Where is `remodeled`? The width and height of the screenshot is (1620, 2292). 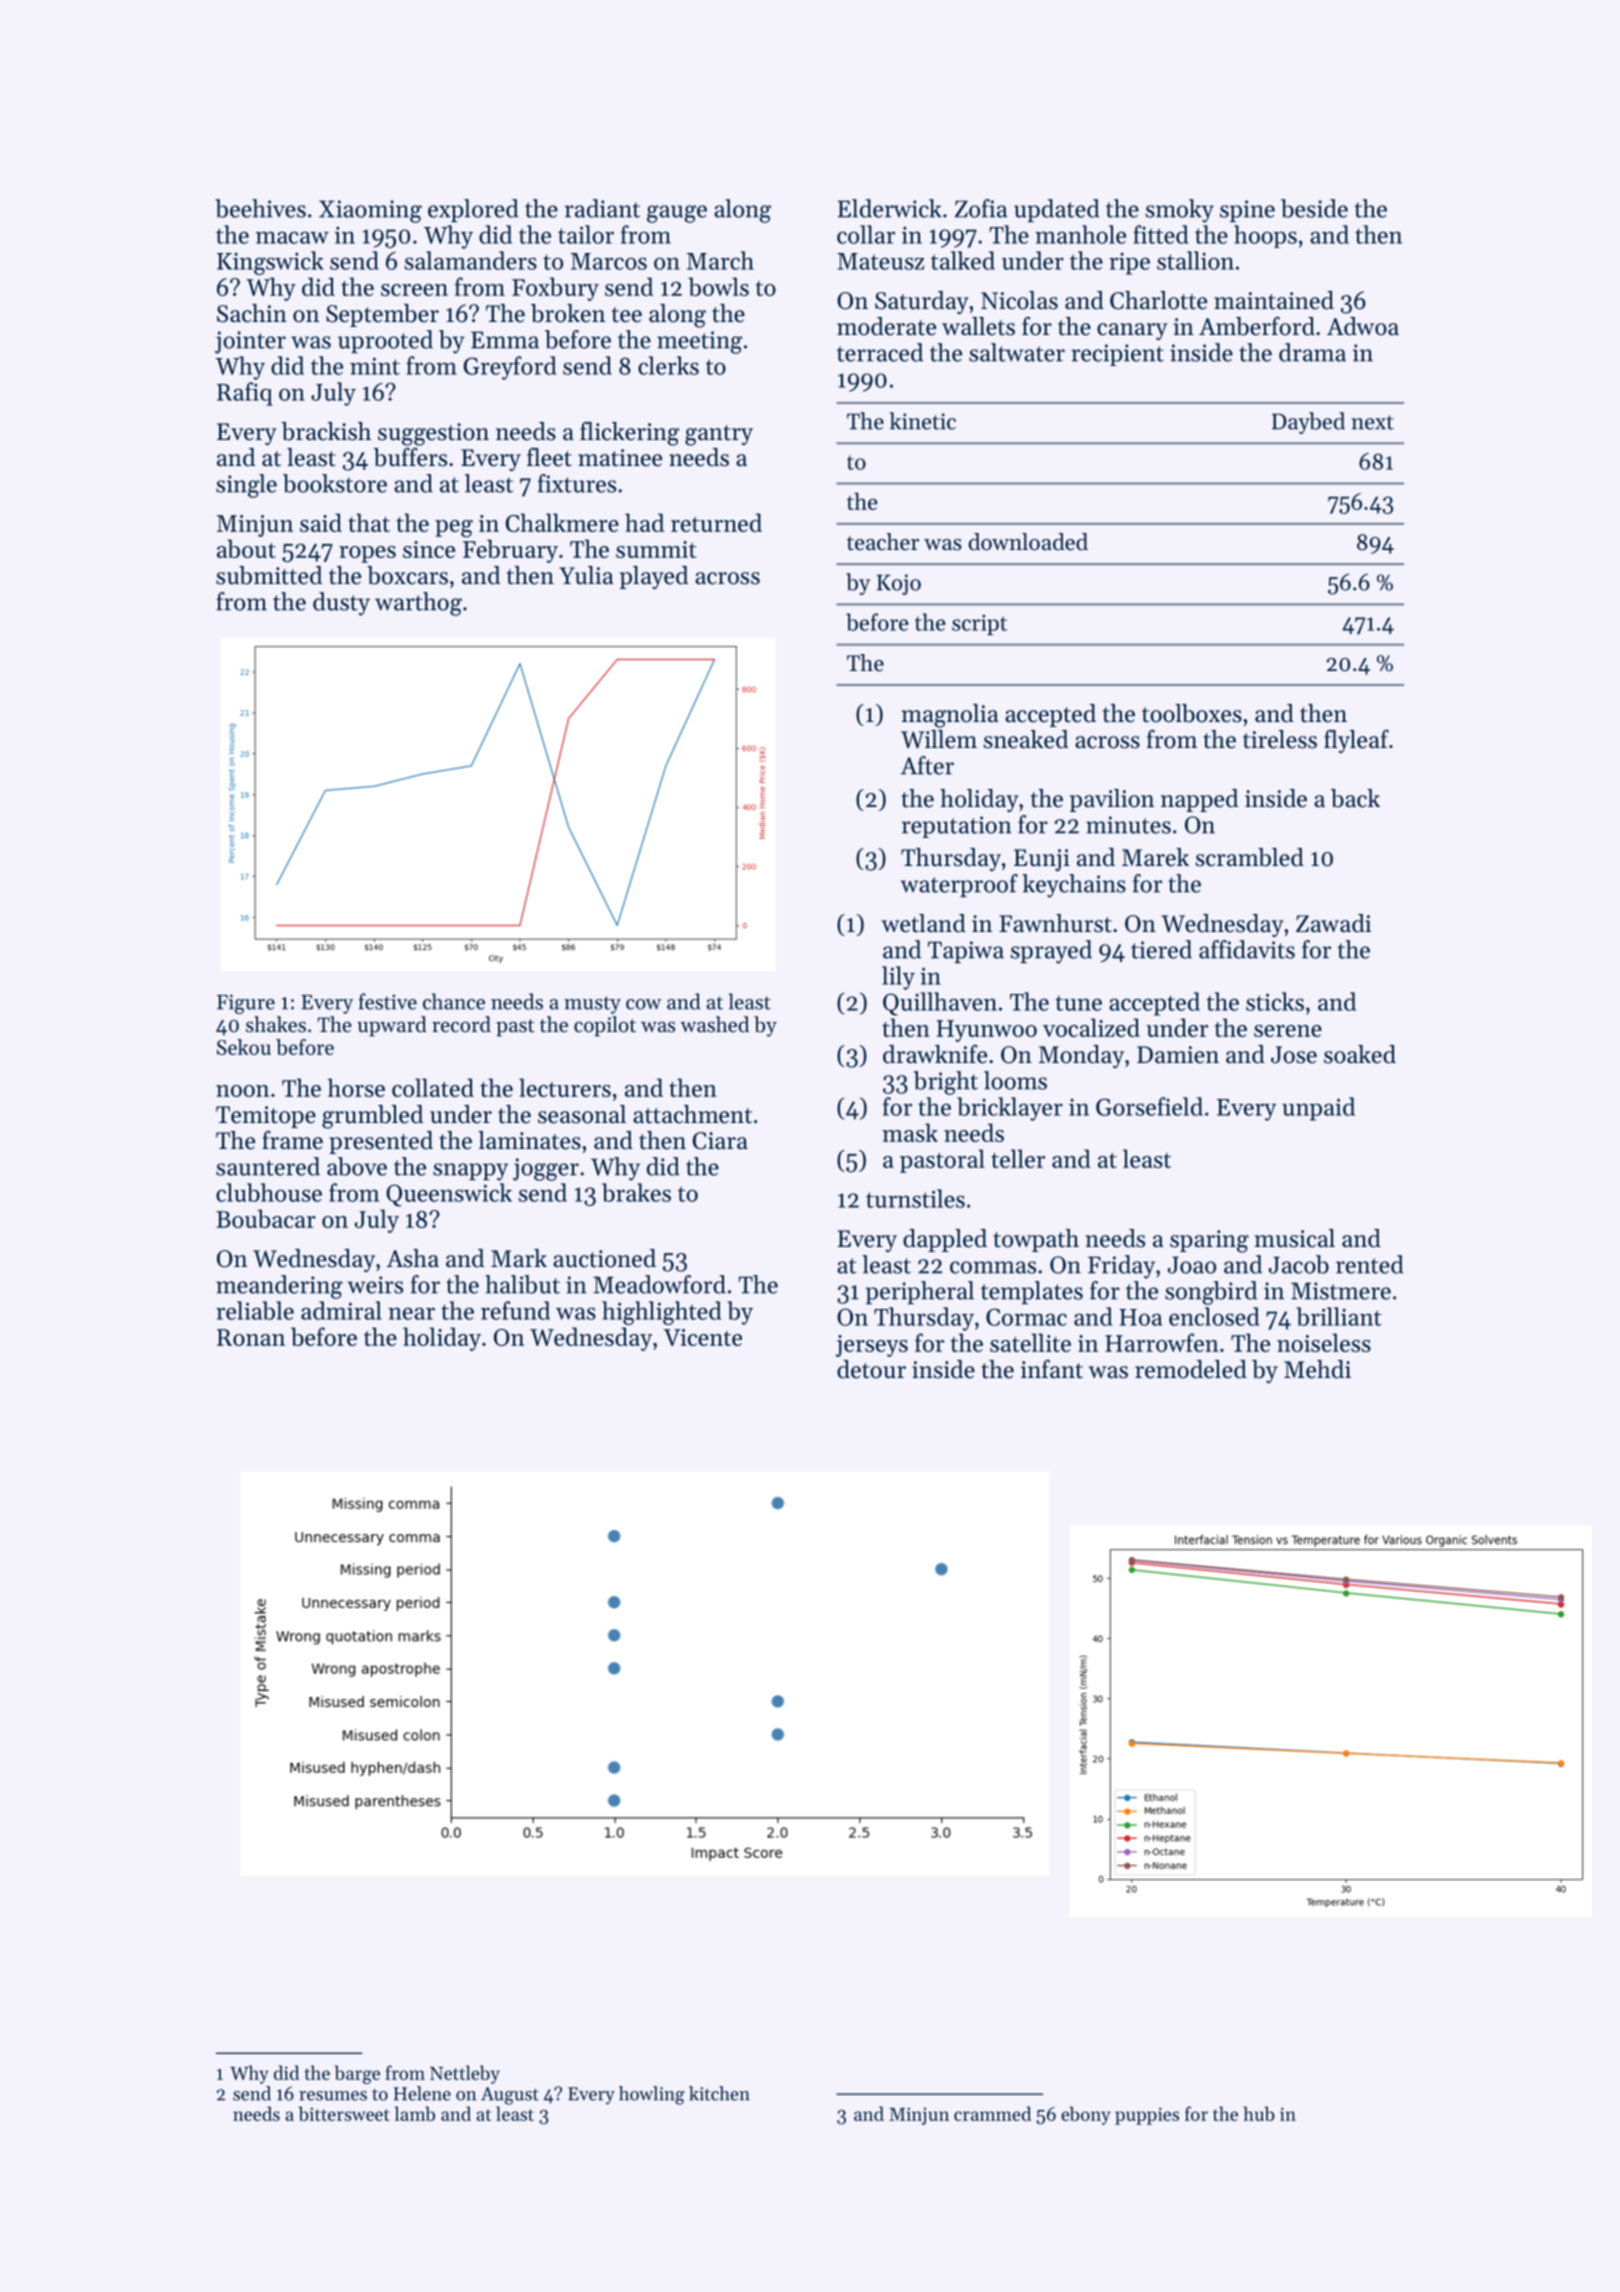
remodeled is located at coordinates (1191, 1369).
